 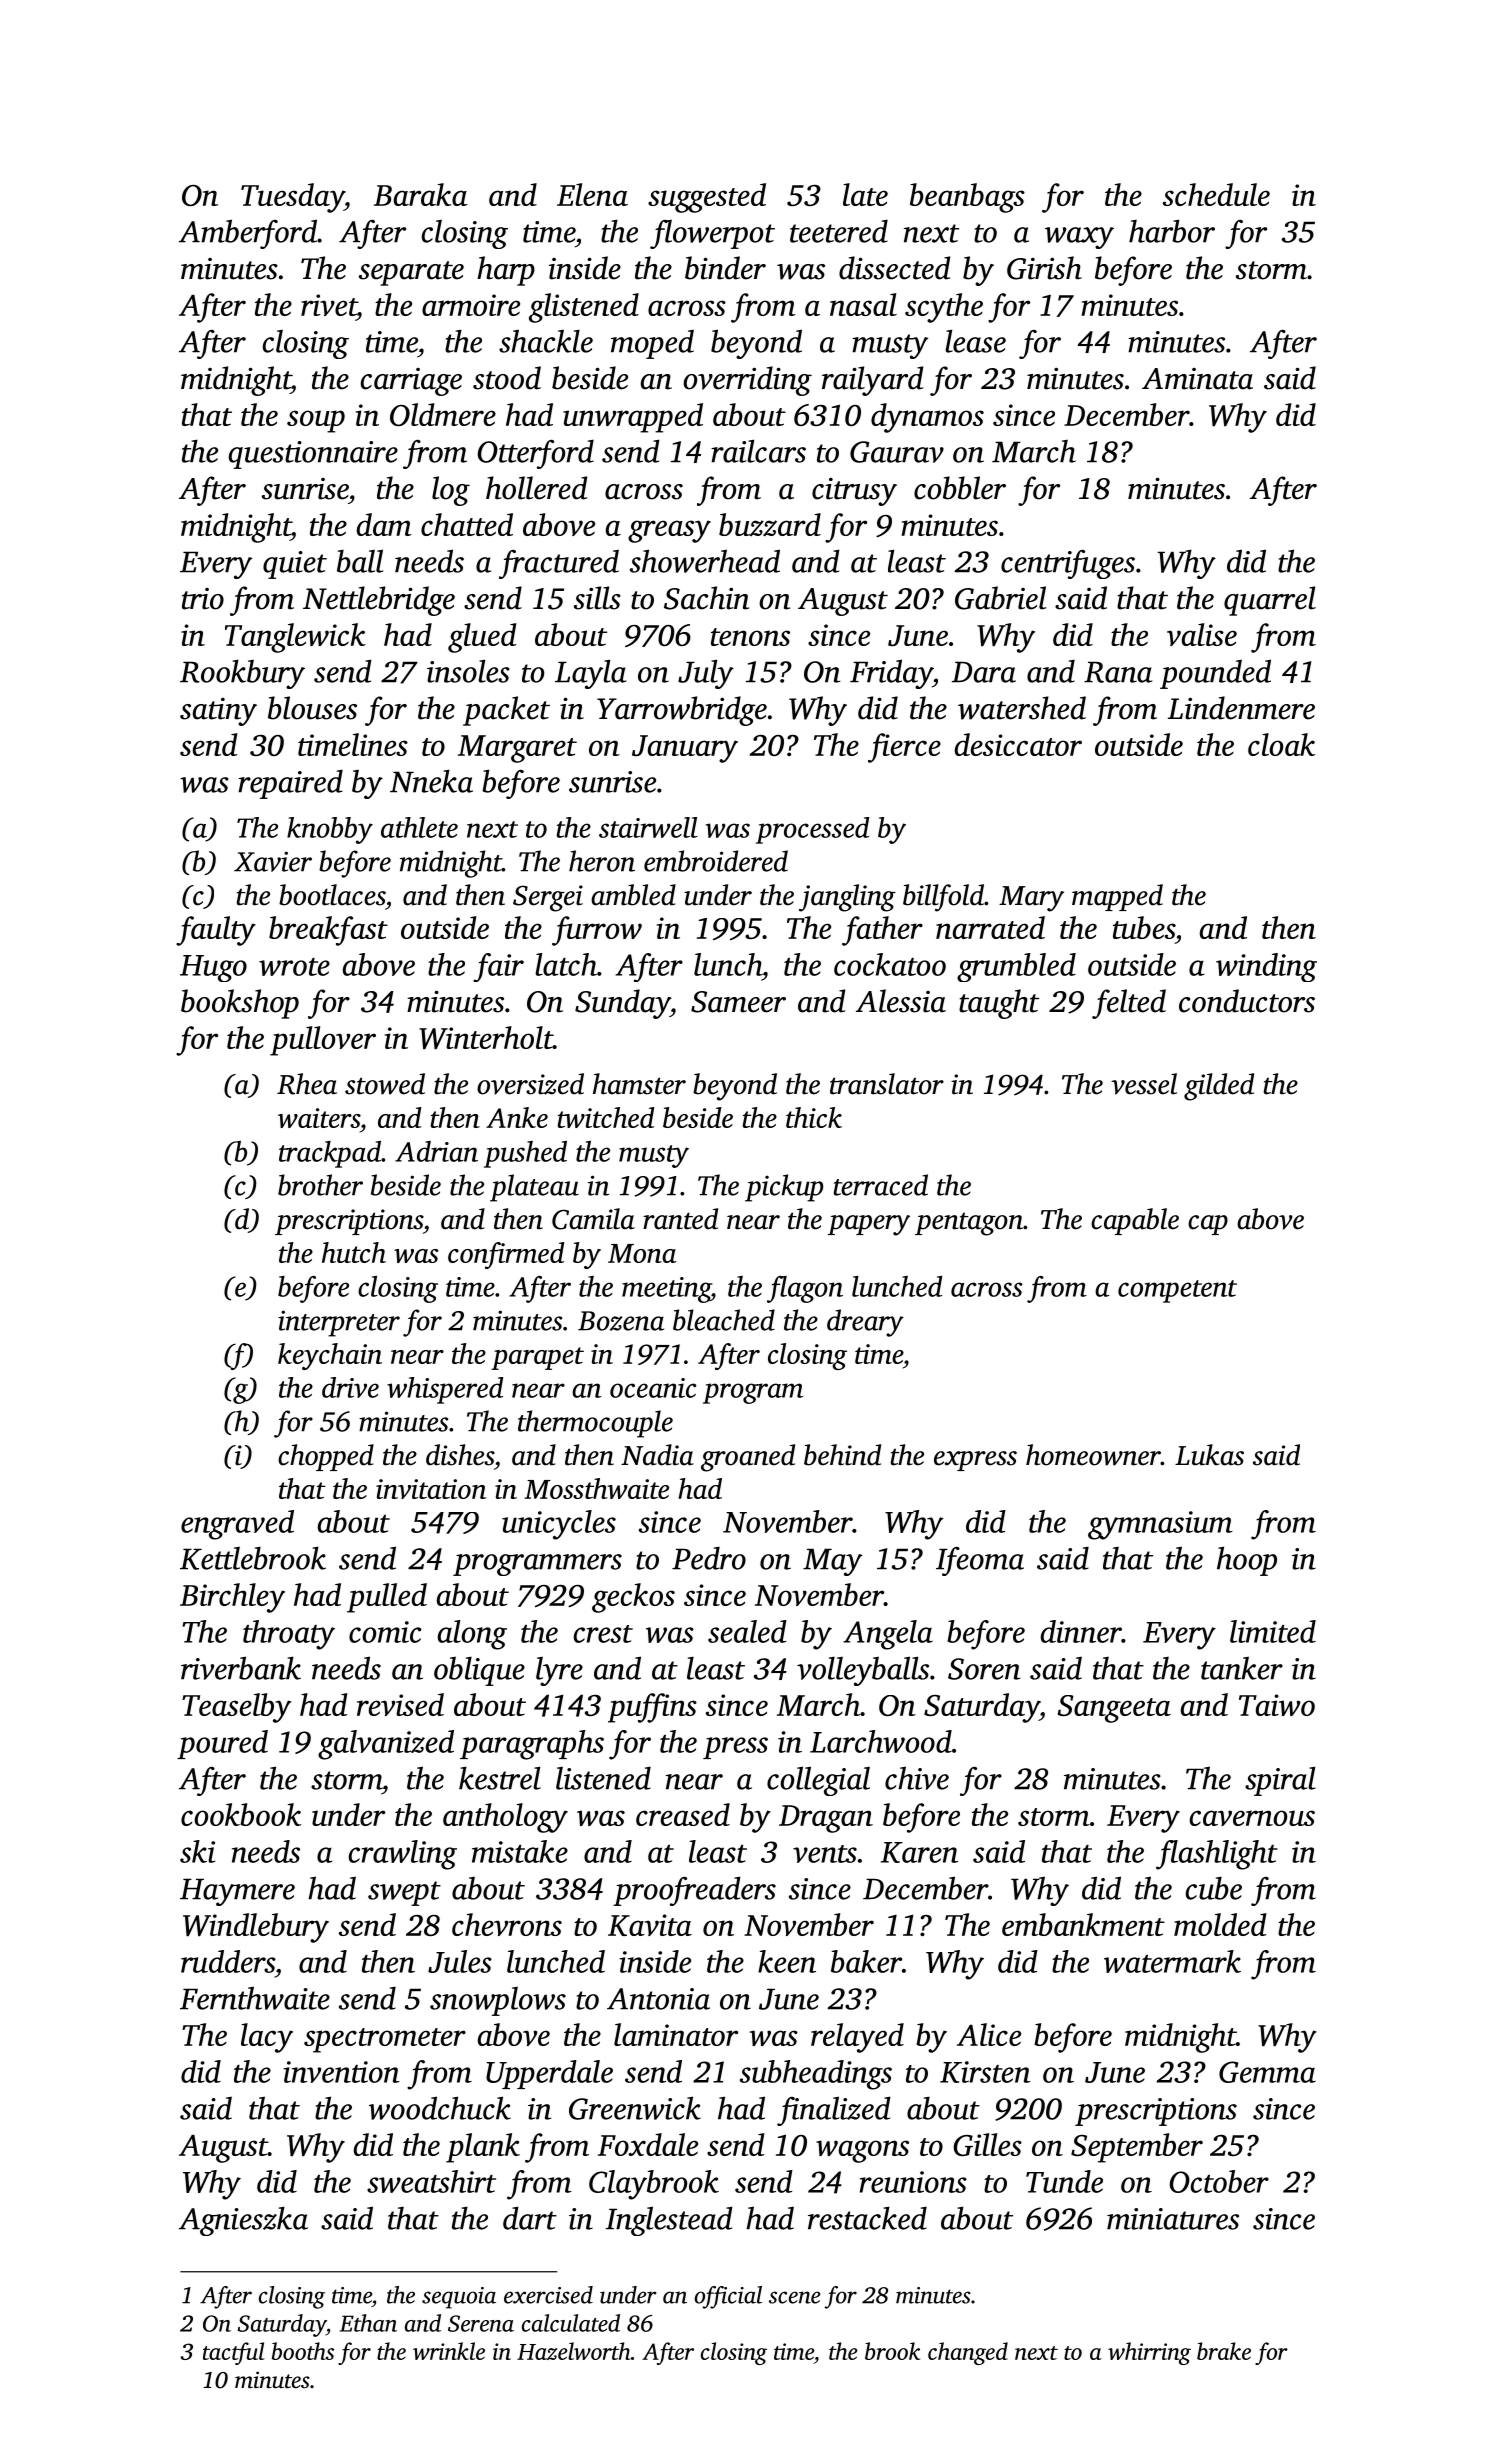 I want to click on beanbags, so click(x=967, y=198).
